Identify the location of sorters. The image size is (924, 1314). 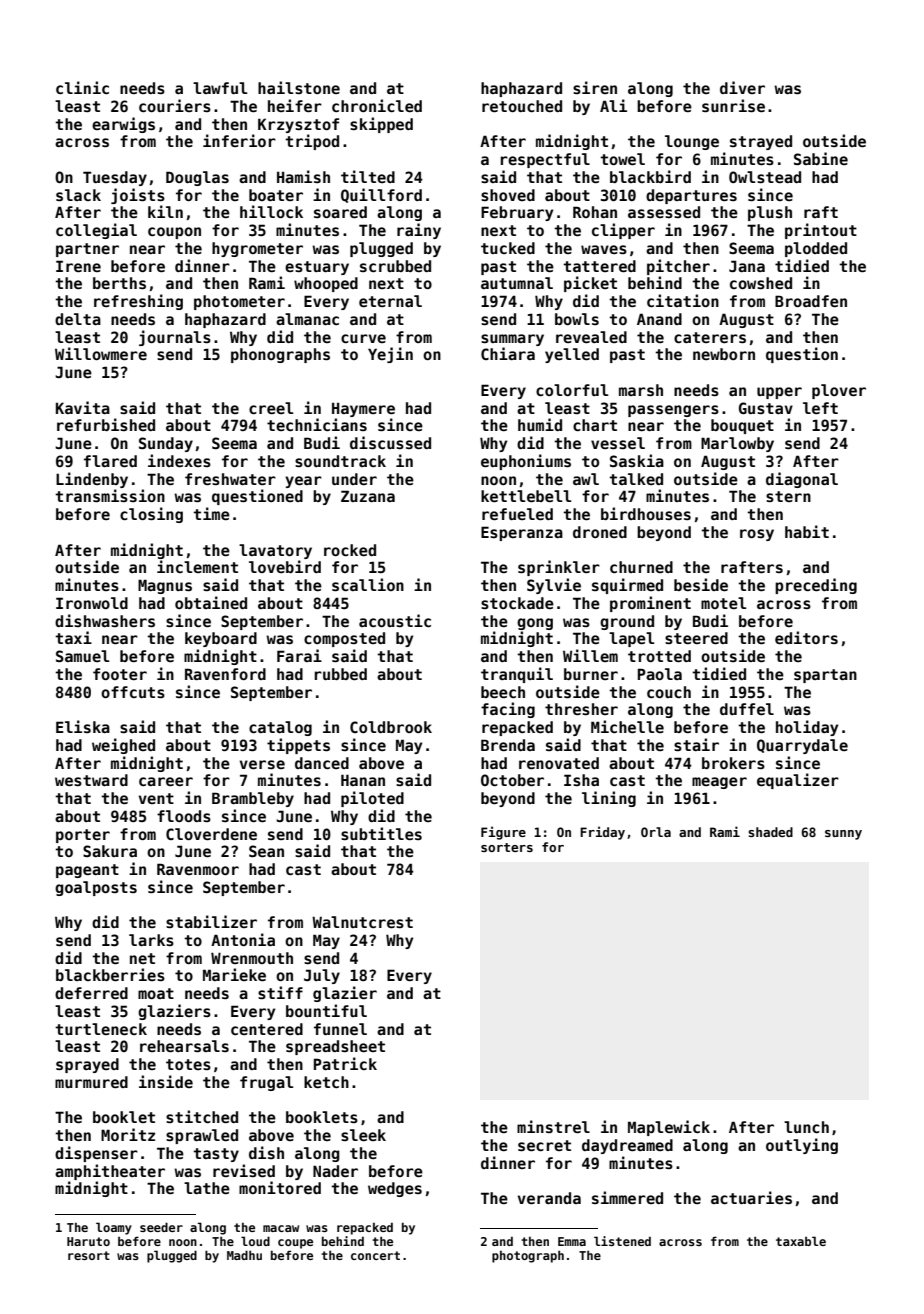
(507, 847).
